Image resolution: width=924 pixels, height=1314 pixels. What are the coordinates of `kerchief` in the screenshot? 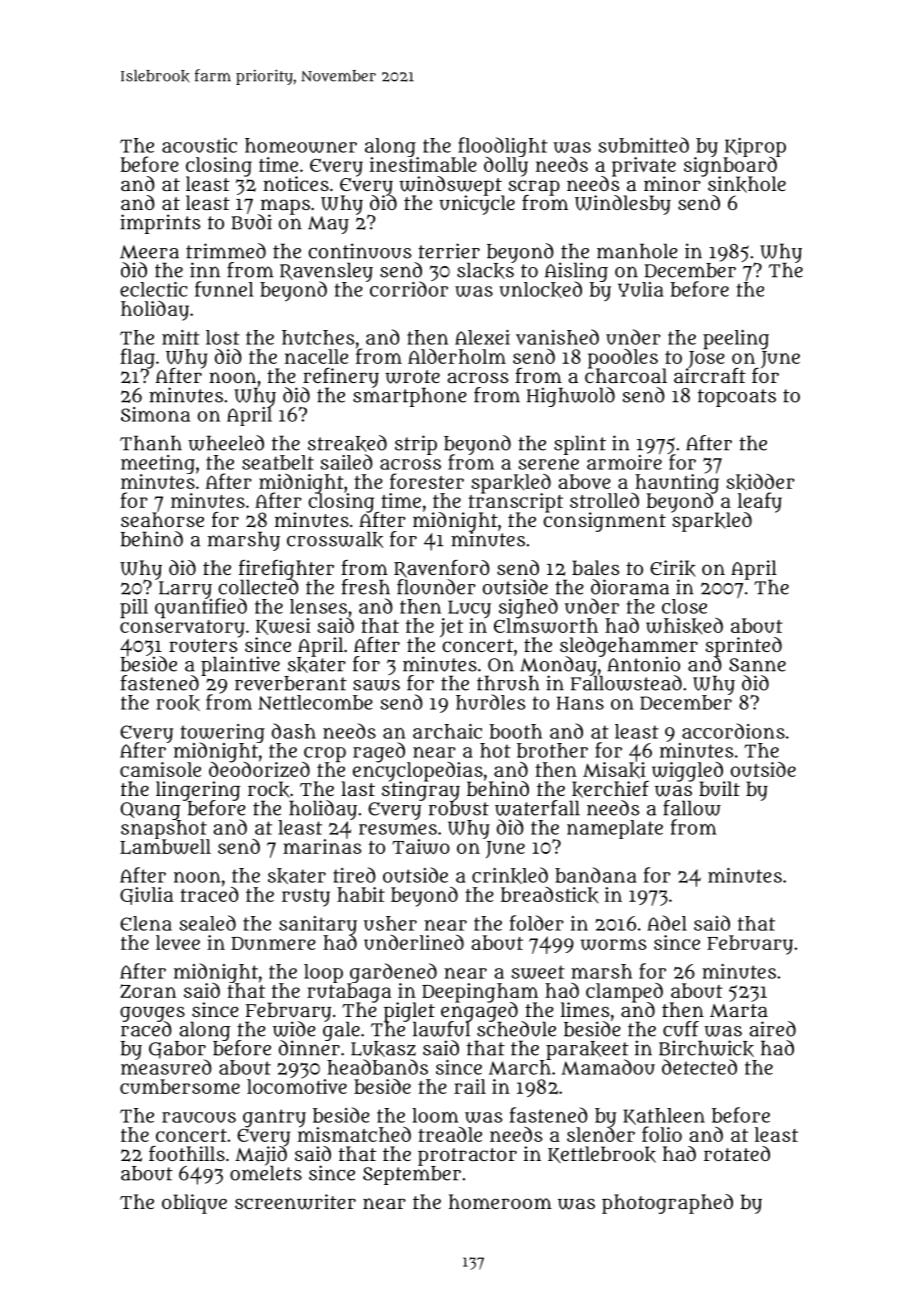 It's located at (610, 789).
